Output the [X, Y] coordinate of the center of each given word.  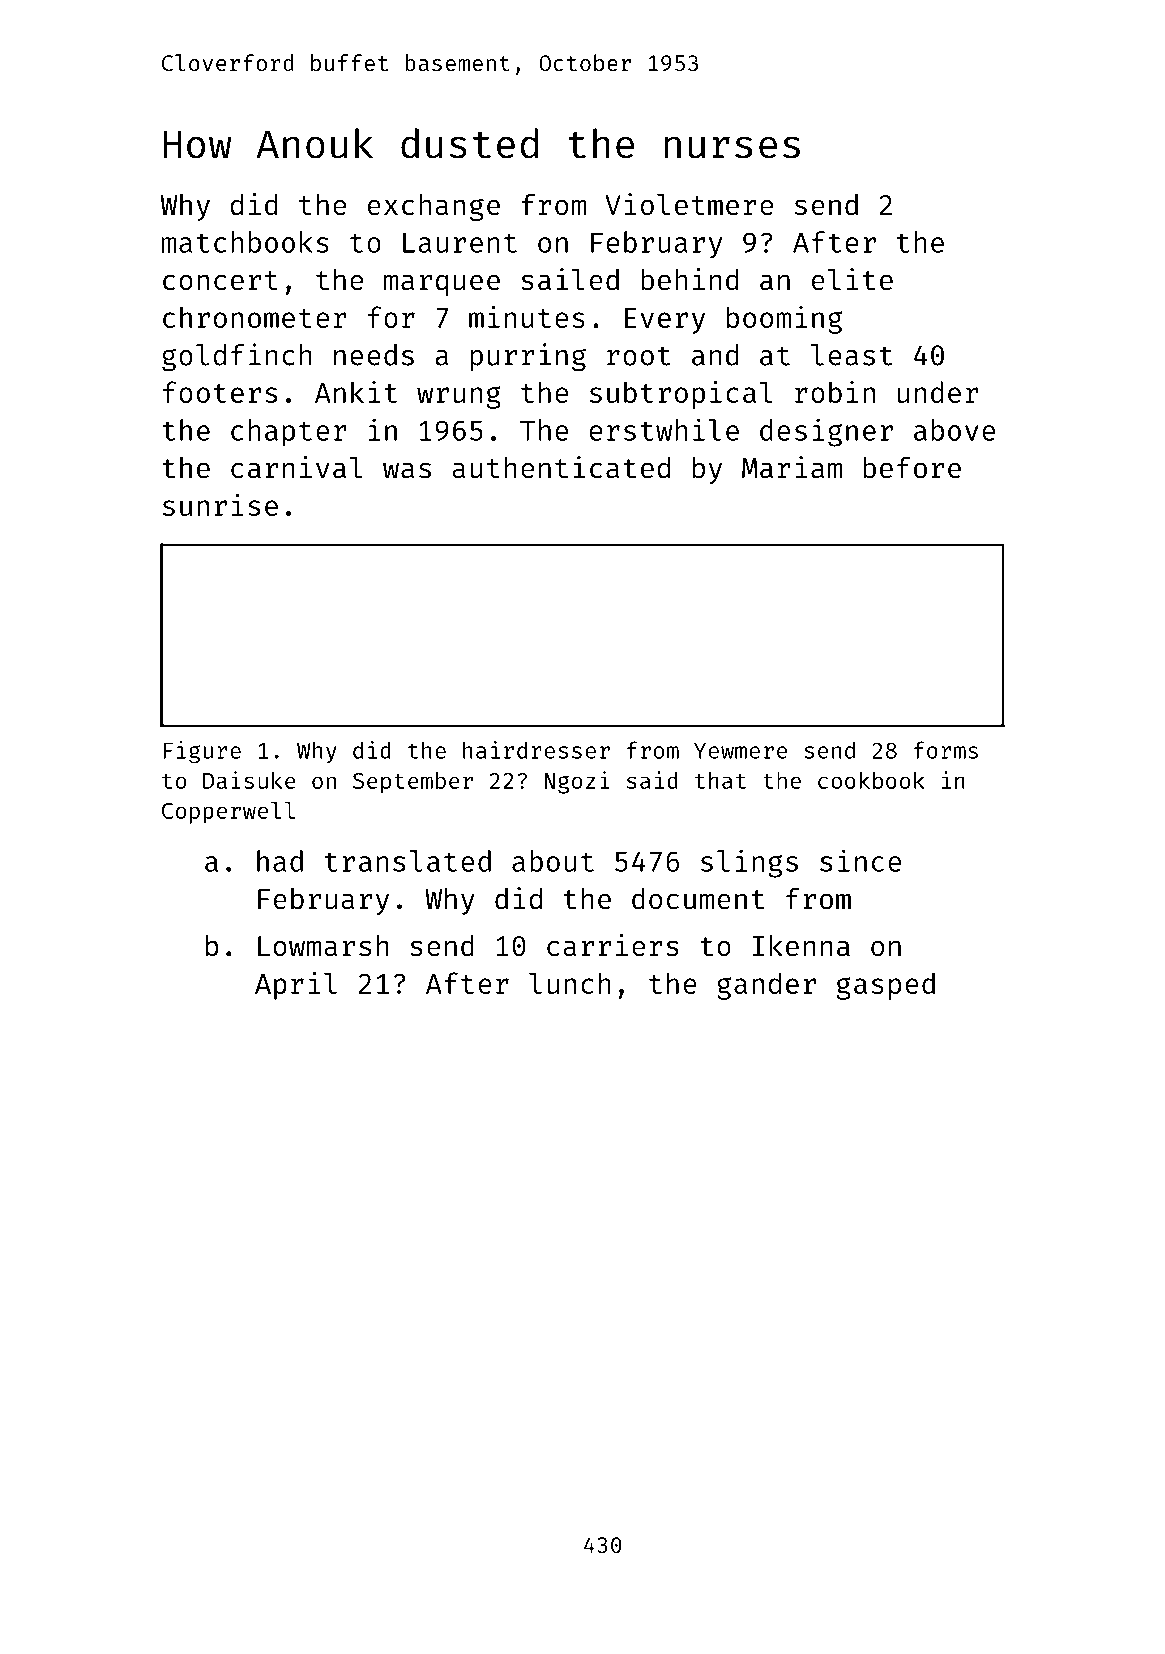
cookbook [871, 780]
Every [665, 321]
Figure [202, 752]
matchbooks [245, 242]
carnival [297, 467]
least [852, 355]
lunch [570, 983]
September [413, 783]
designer [826, 432]
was [407, 470]
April [296, 986]
